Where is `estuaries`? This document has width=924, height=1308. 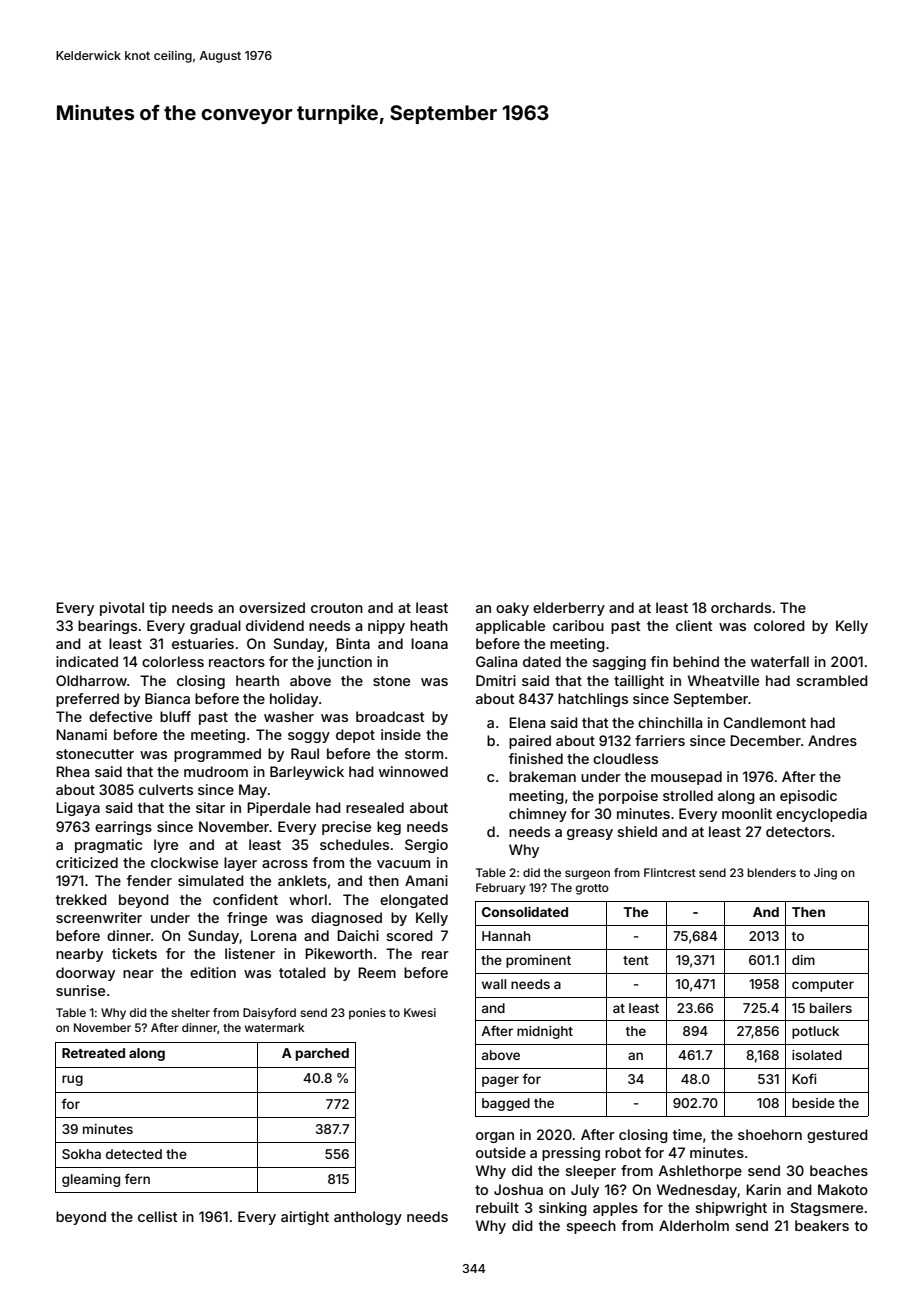
estuaries is located at coordinates (203, 643).
